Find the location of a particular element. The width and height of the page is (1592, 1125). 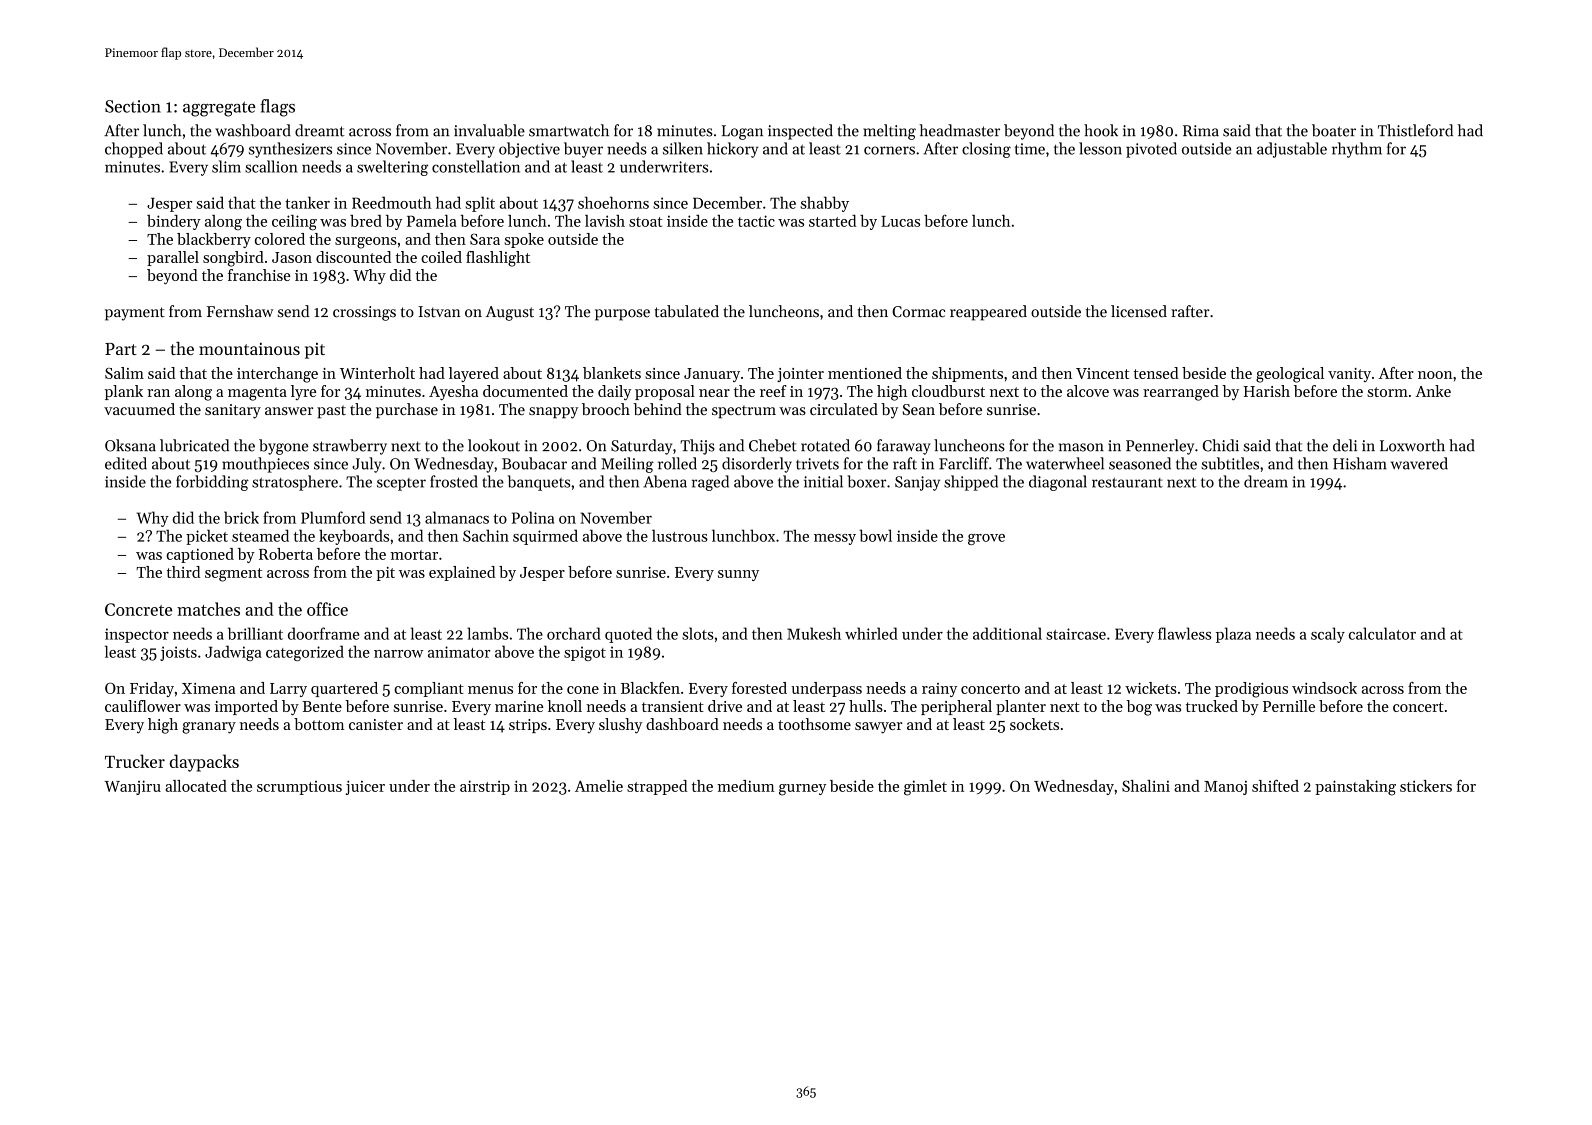

sweltering is located at coordinates (392, 168).
